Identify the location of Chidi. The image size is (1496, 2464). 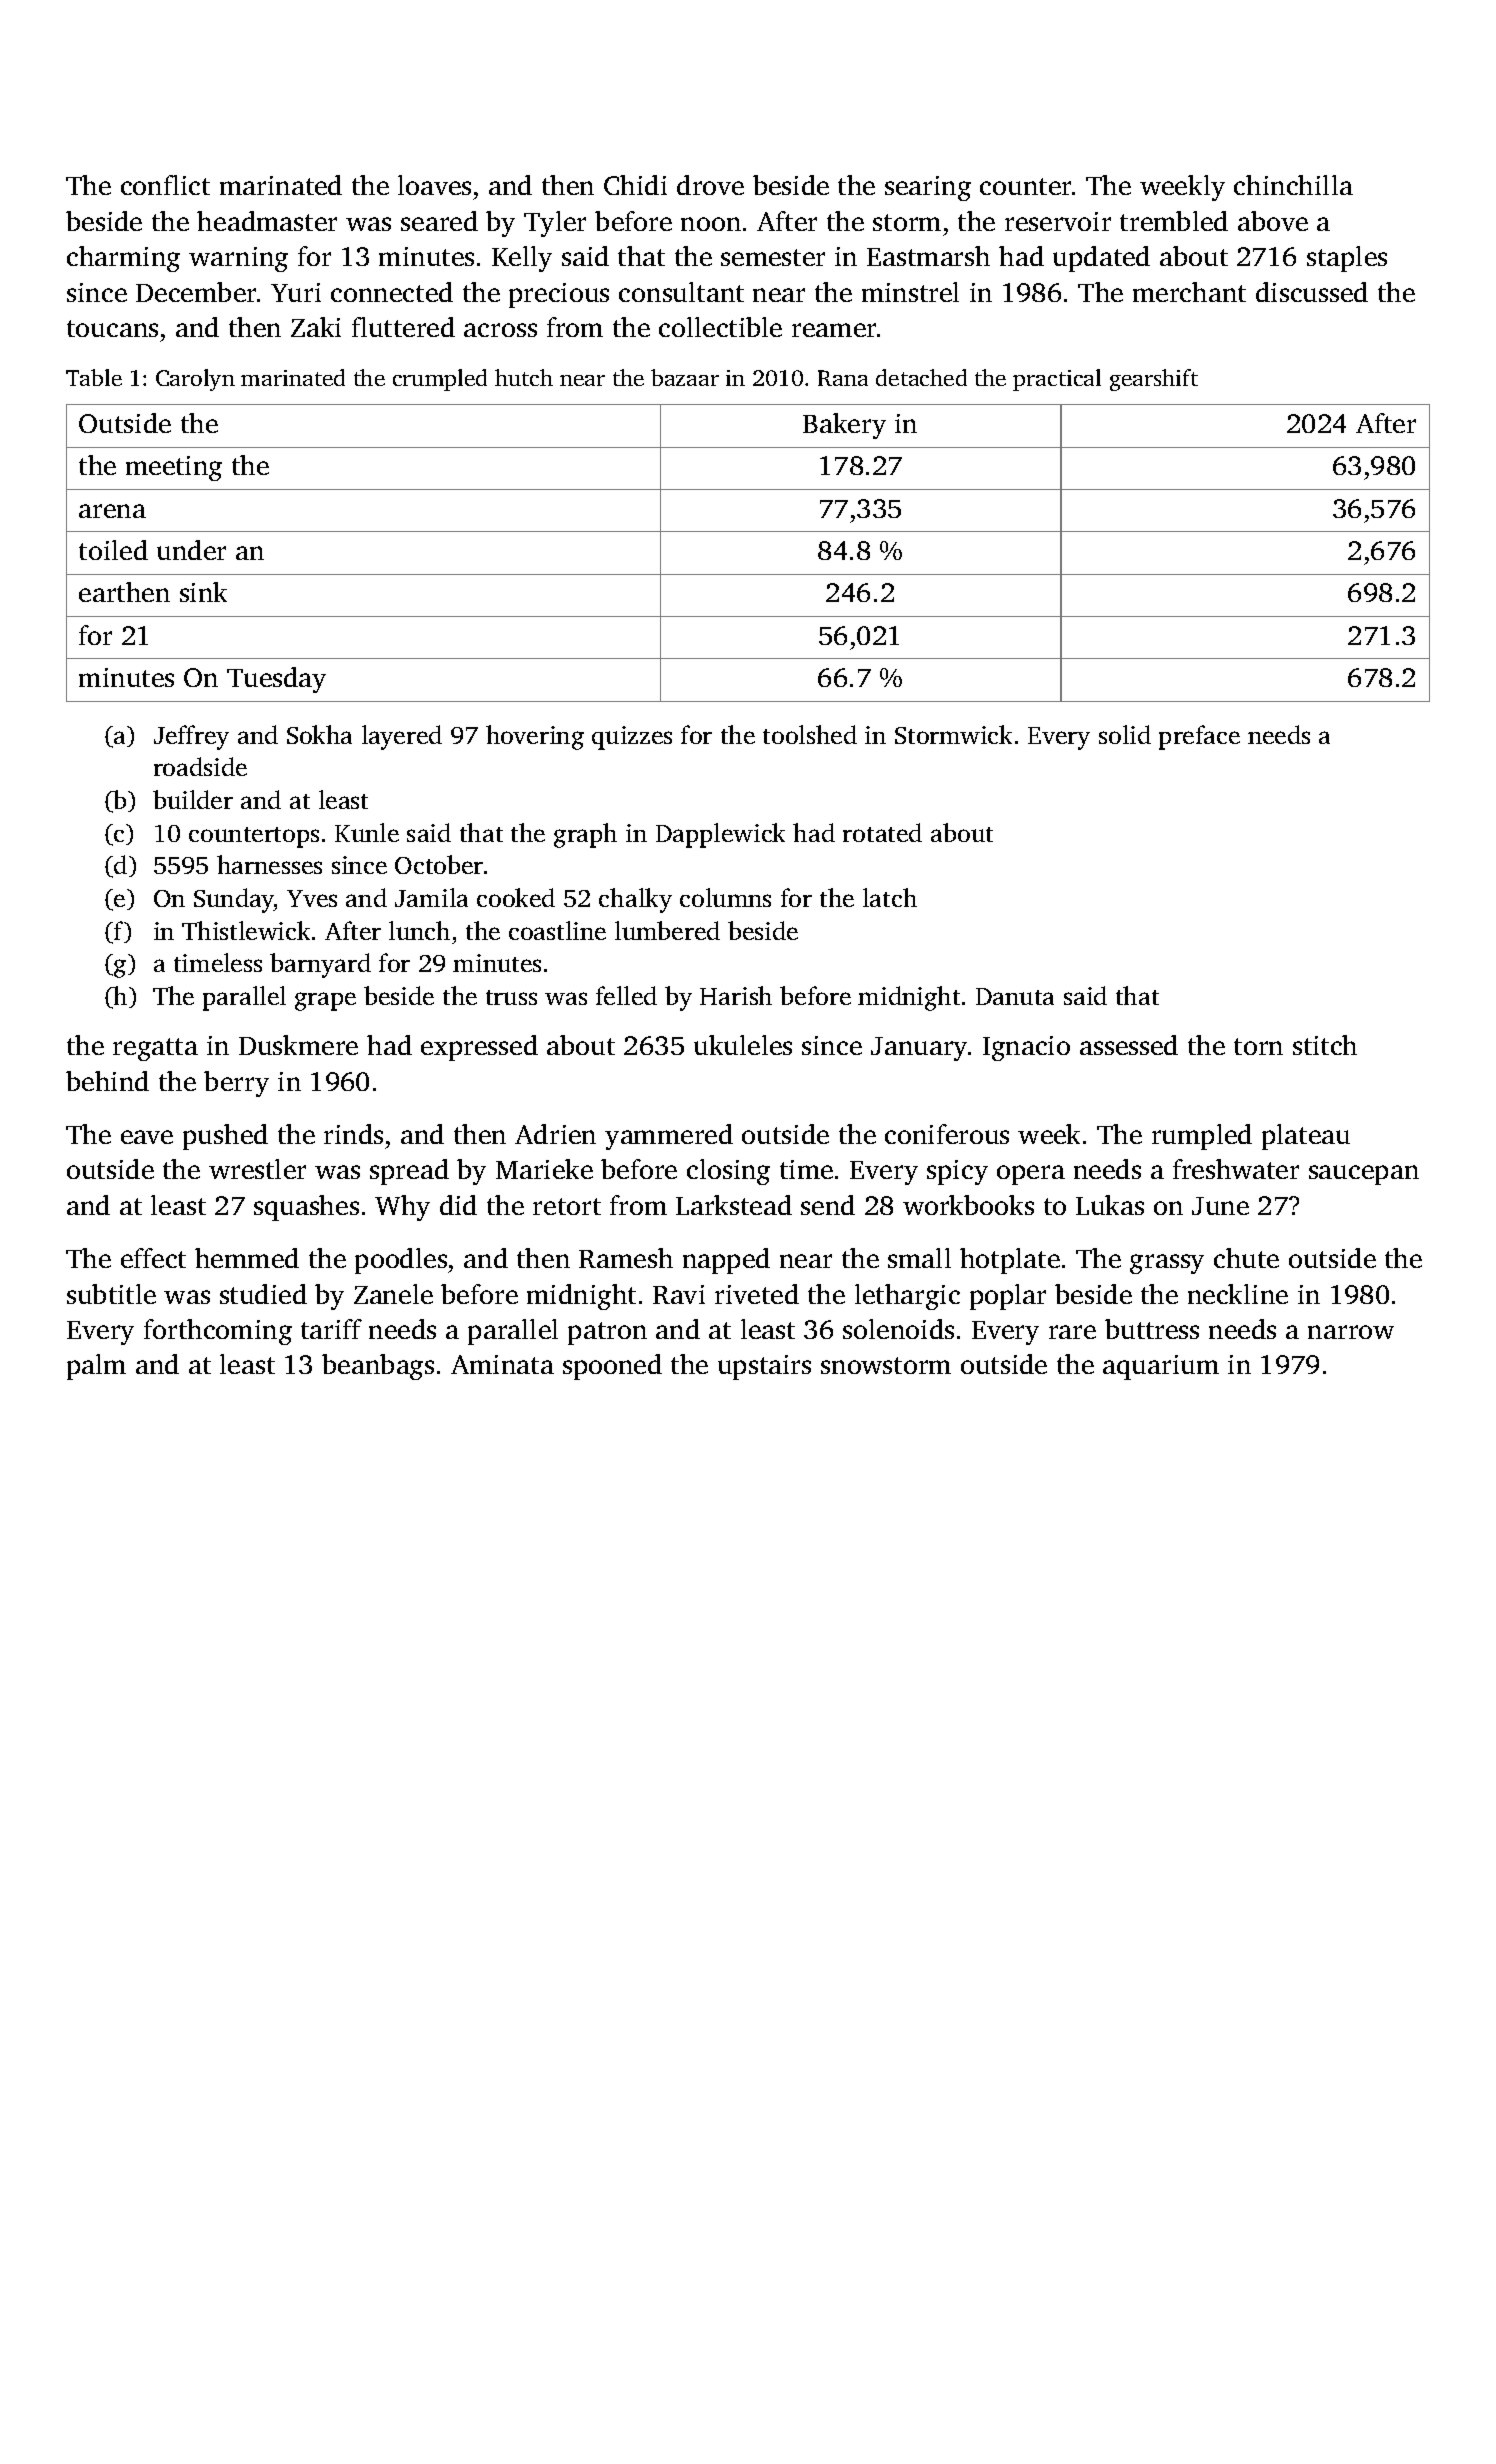
(635, 185).
